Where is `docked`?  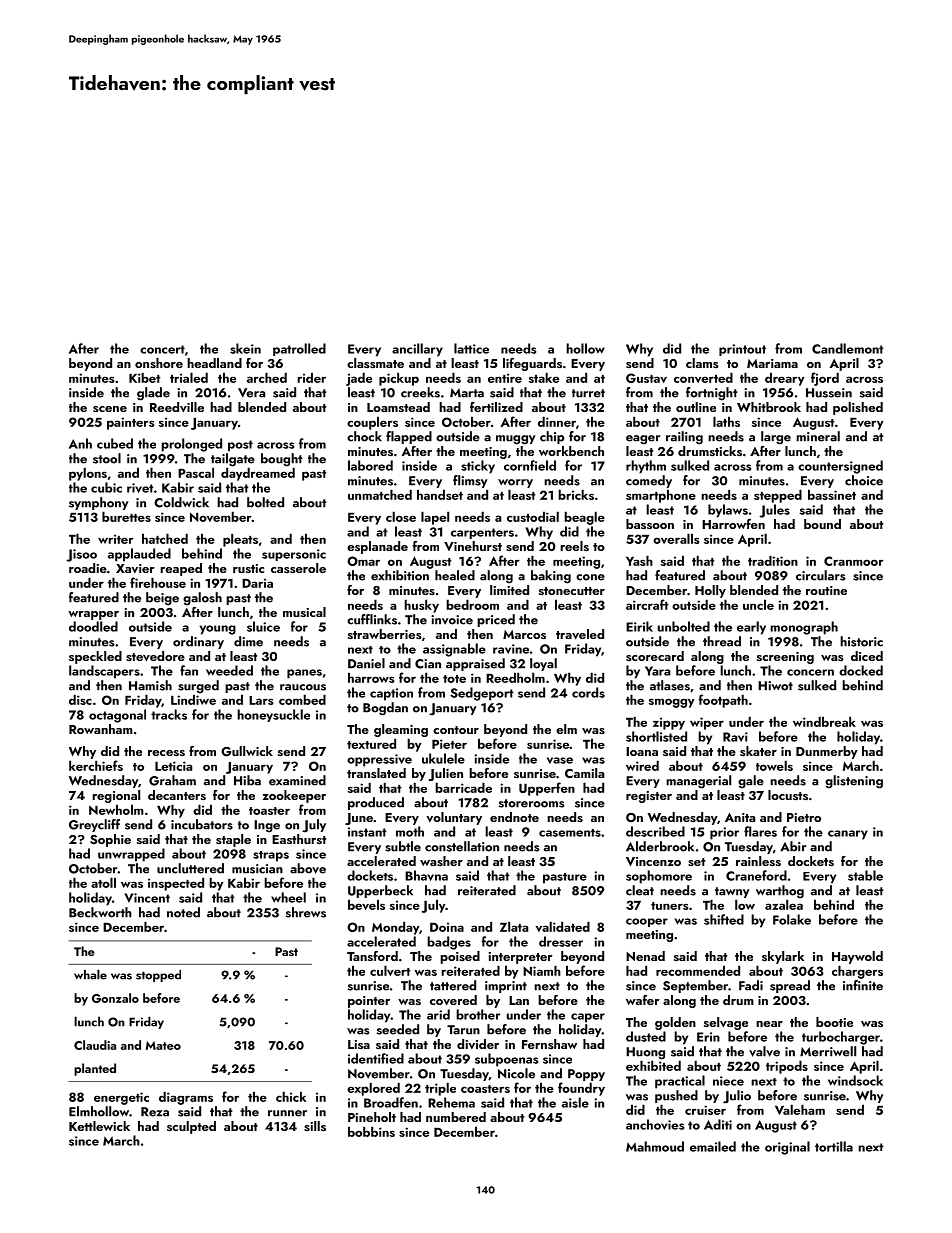 docked is located at coordinates (861, 670).
